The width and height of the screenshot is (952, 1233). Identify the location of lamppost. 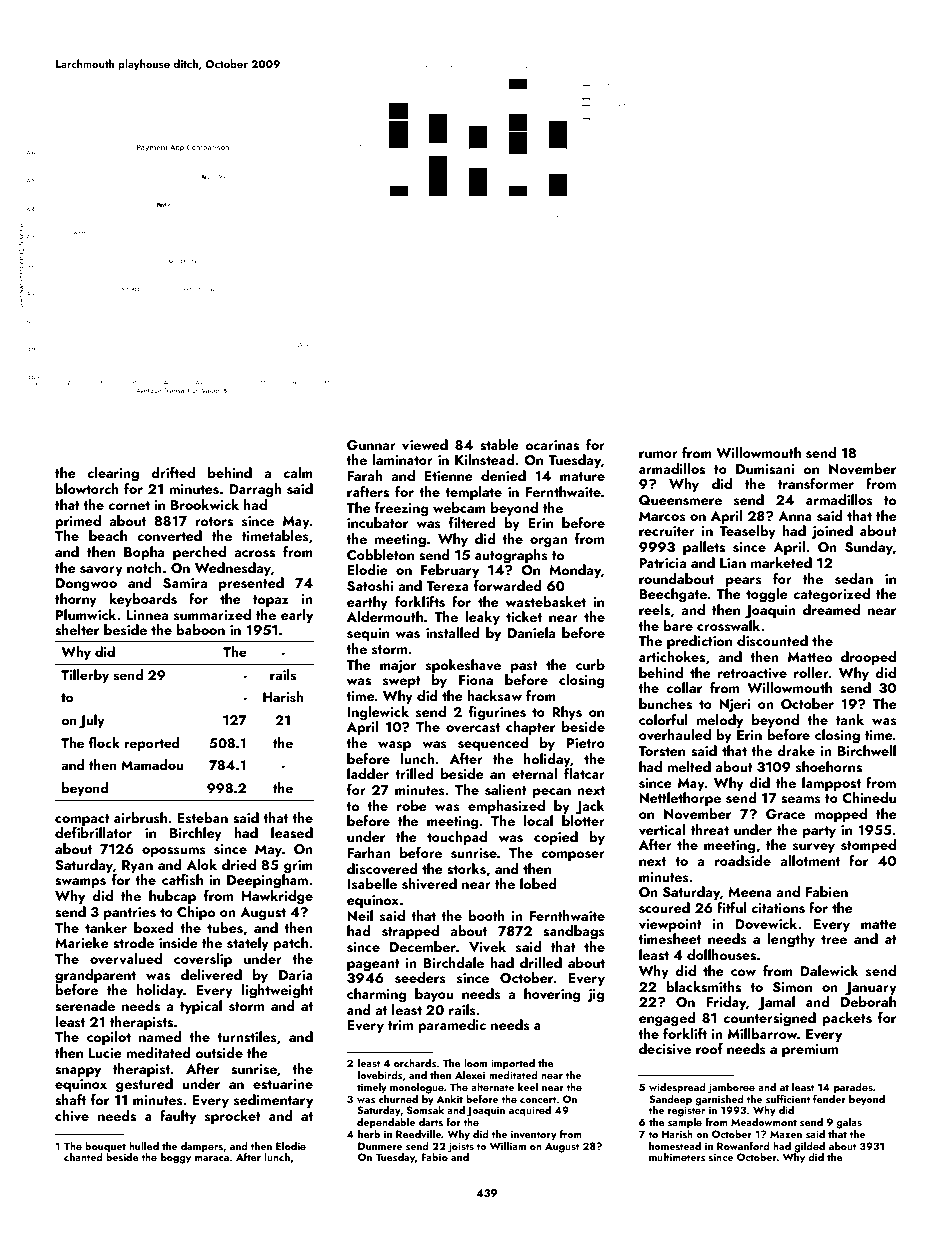
(831, 784).
